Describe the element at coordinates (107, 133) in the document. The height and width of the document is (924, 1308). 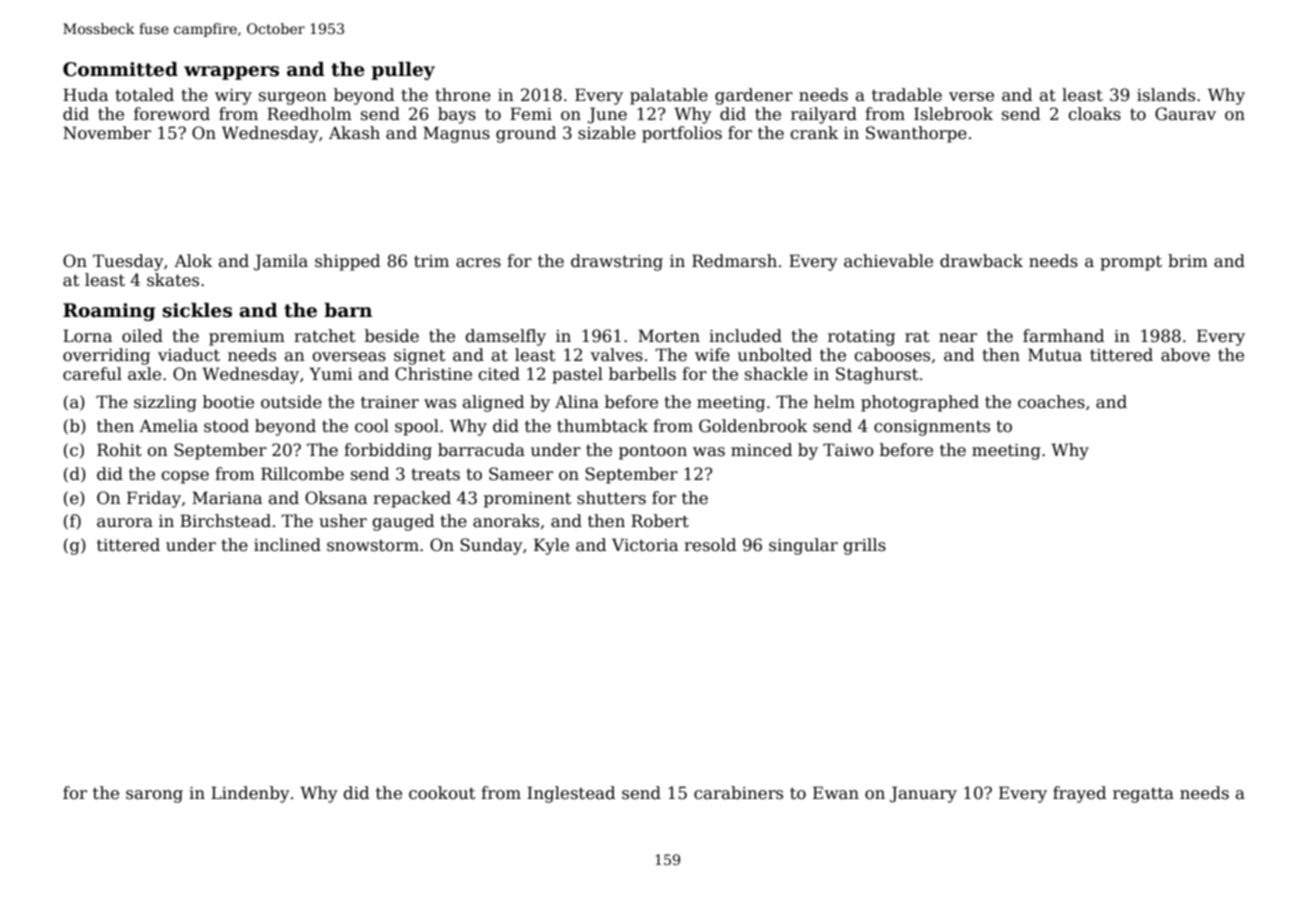
I see `November` at that location.
